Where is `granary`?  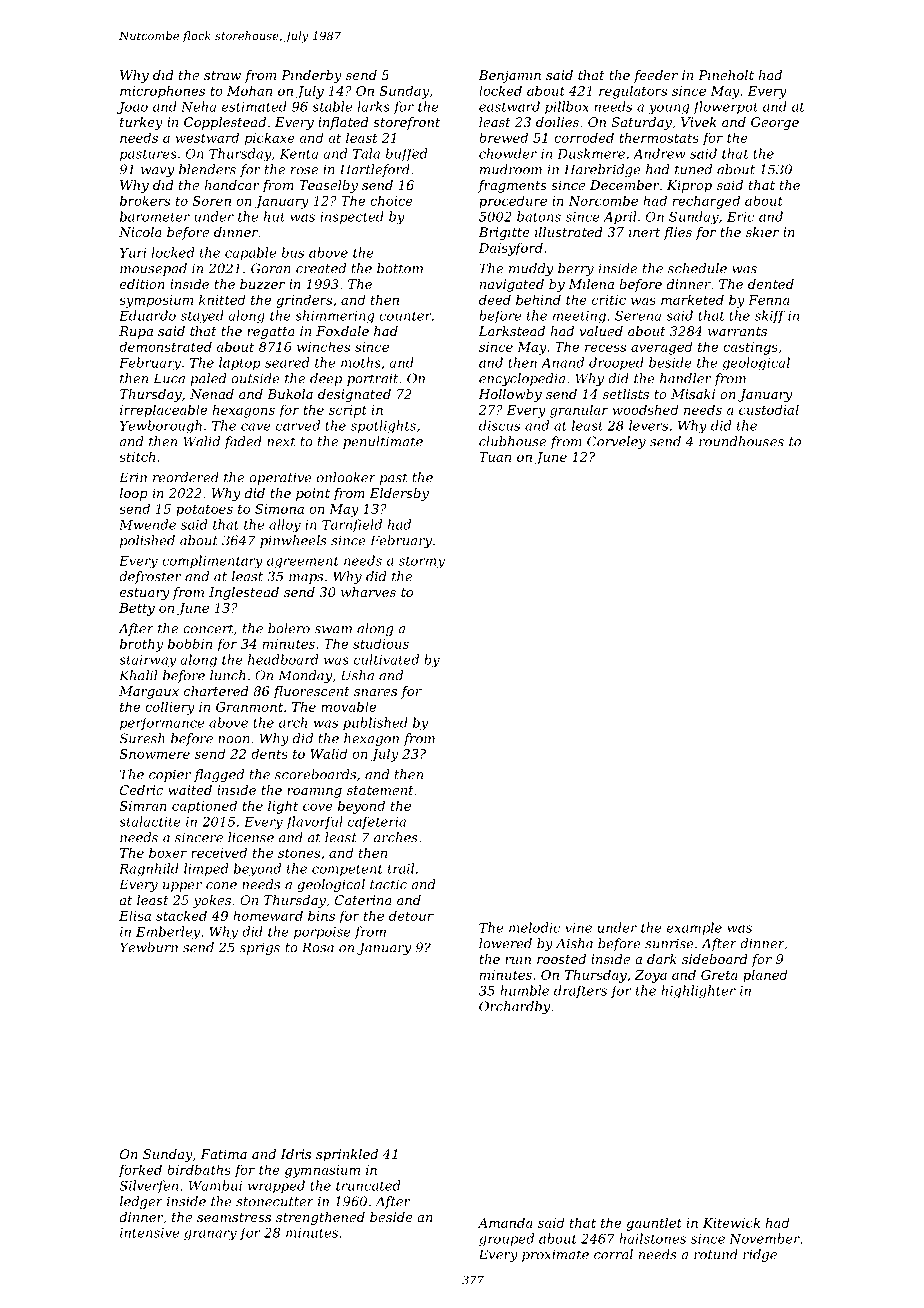 granary is located at coordinates (210, 1235).
